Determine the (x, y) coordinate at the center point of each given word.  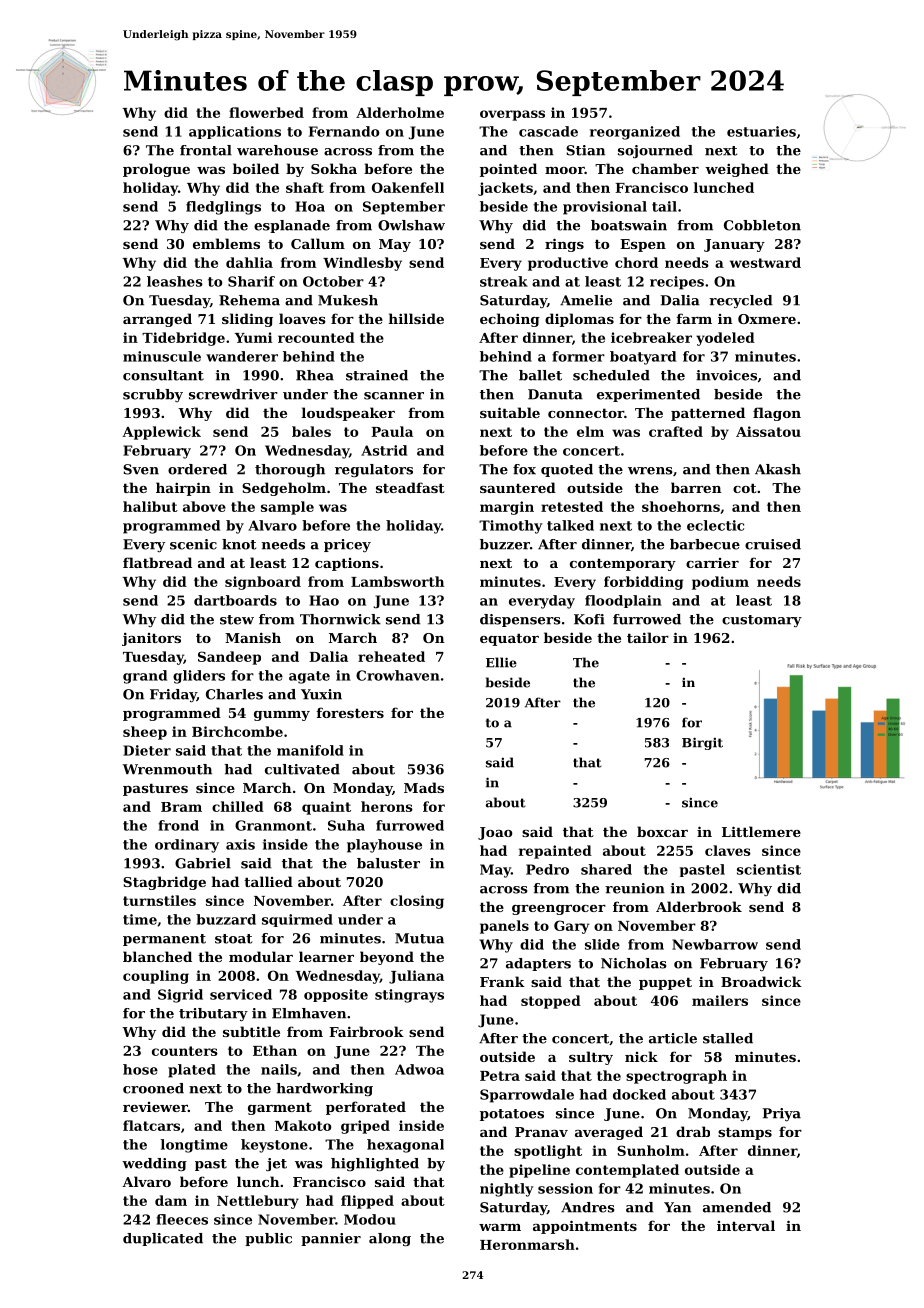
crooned (153, 1088)
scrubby (153, 395)
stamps (745, 1133)
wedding (154, 1164)
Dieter (147, 750)
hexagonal (405, 1146)
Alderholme (400, 112)
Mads (424, 787)
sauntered (518, 487)
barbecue (705, 544)
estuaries (761, 131)
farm (694, 318)
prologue (156, 170)
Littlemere (761, 831)
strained (377, 375)
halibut (150, 506)
